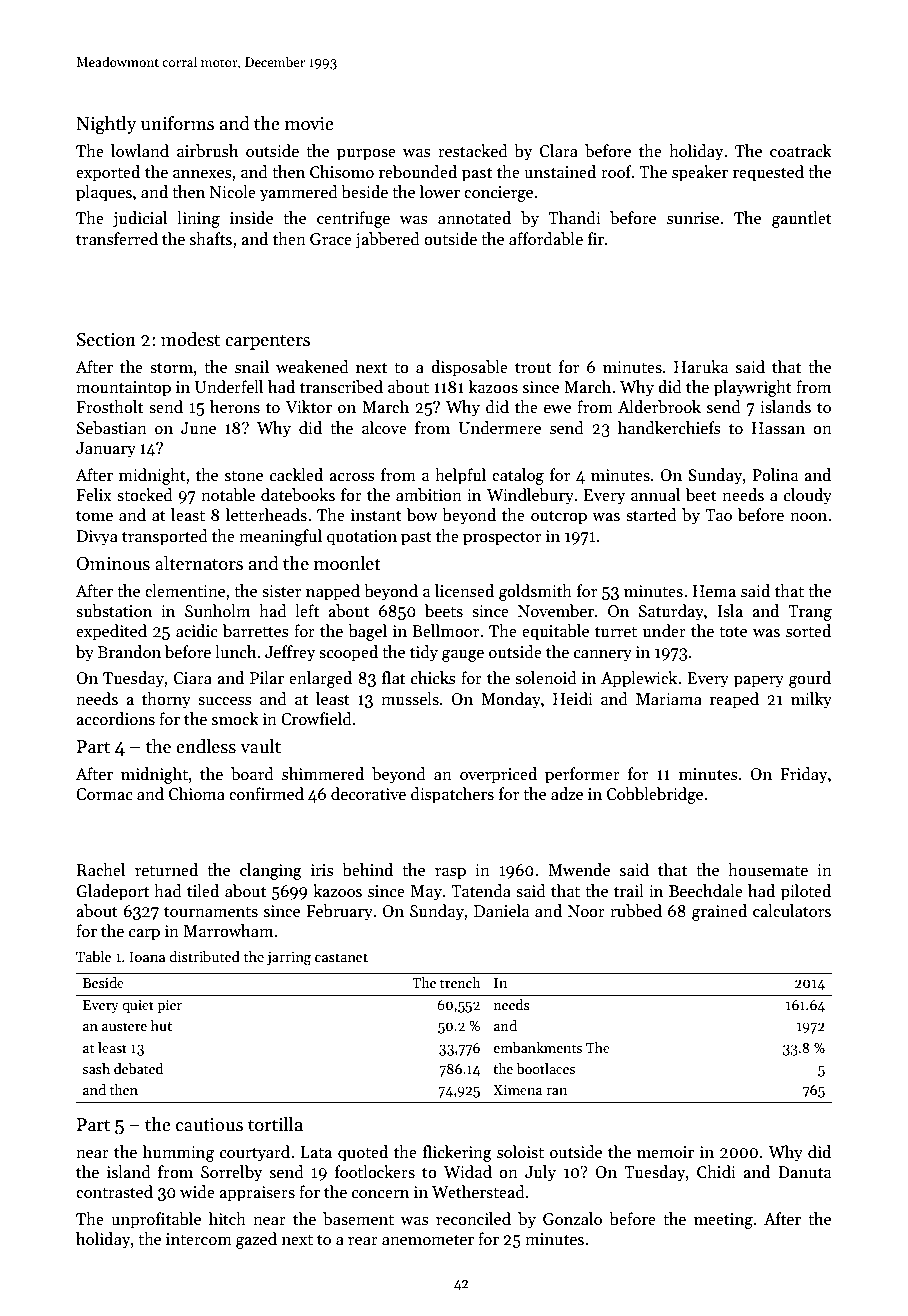  I want to click on confirmed, so click(266, 793).
